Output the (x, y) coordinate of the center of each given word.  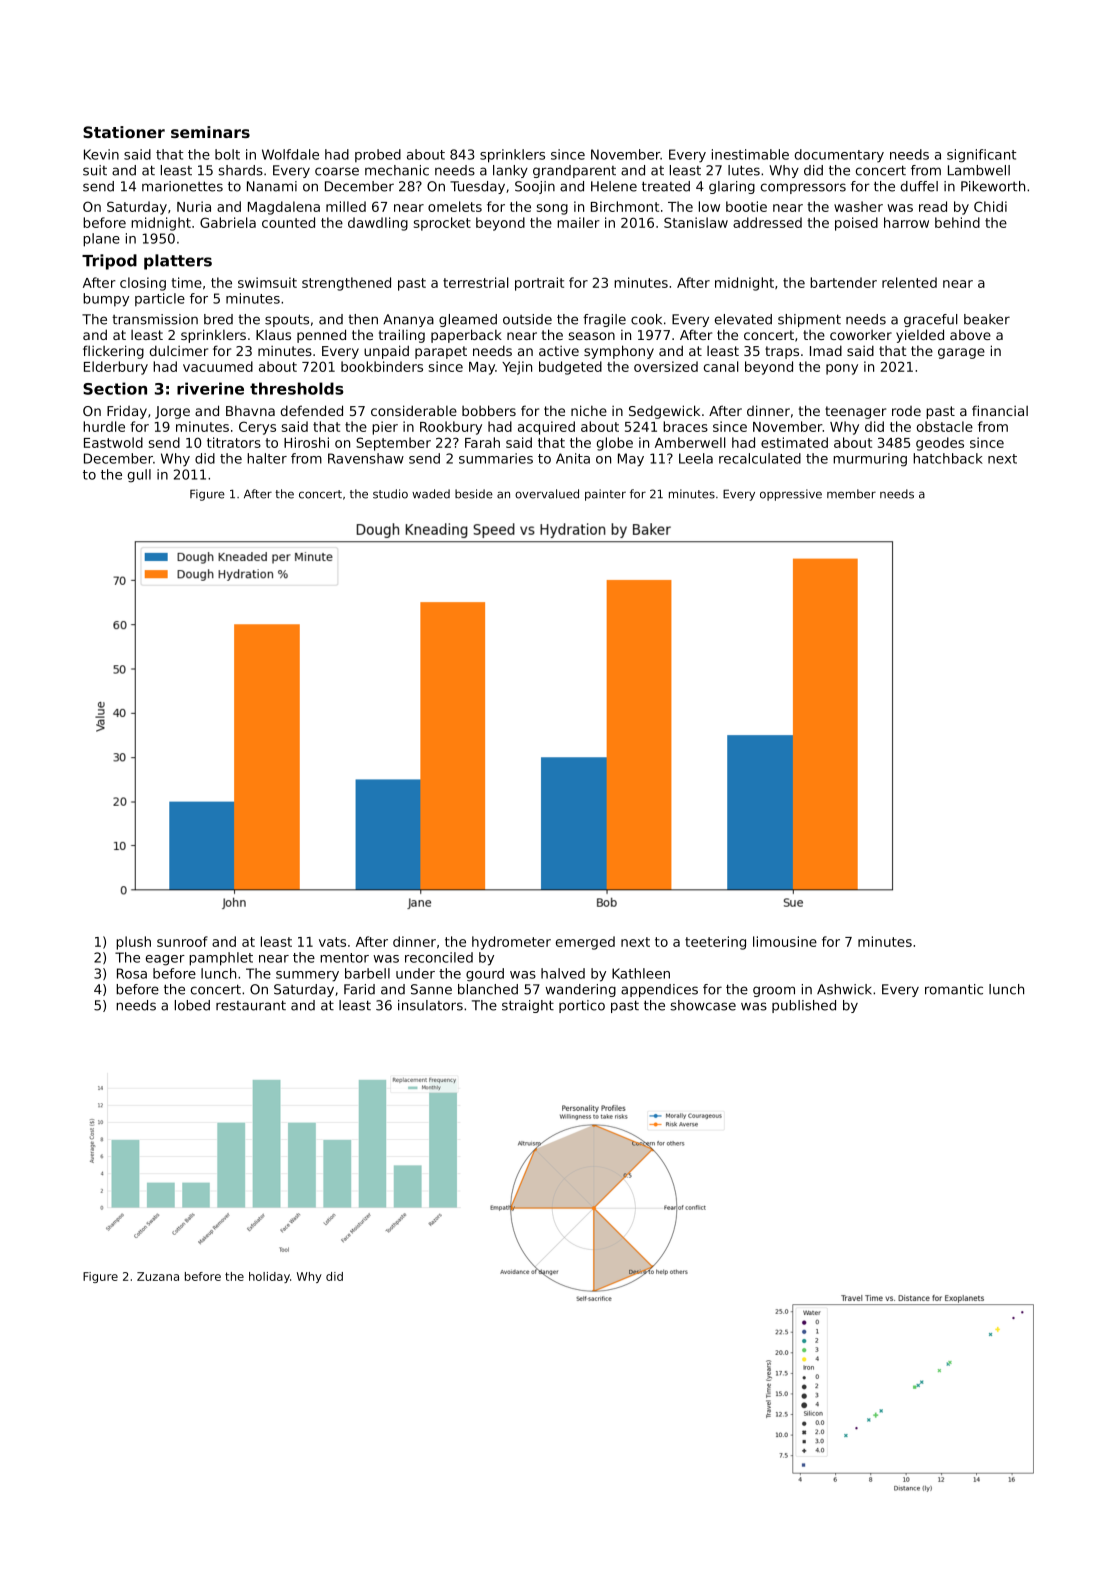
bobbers (489, 410)
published (804, 1006)
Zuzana (158, 1276)
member (851, 494)
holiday (269, 1277)
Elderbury (116, 368)
